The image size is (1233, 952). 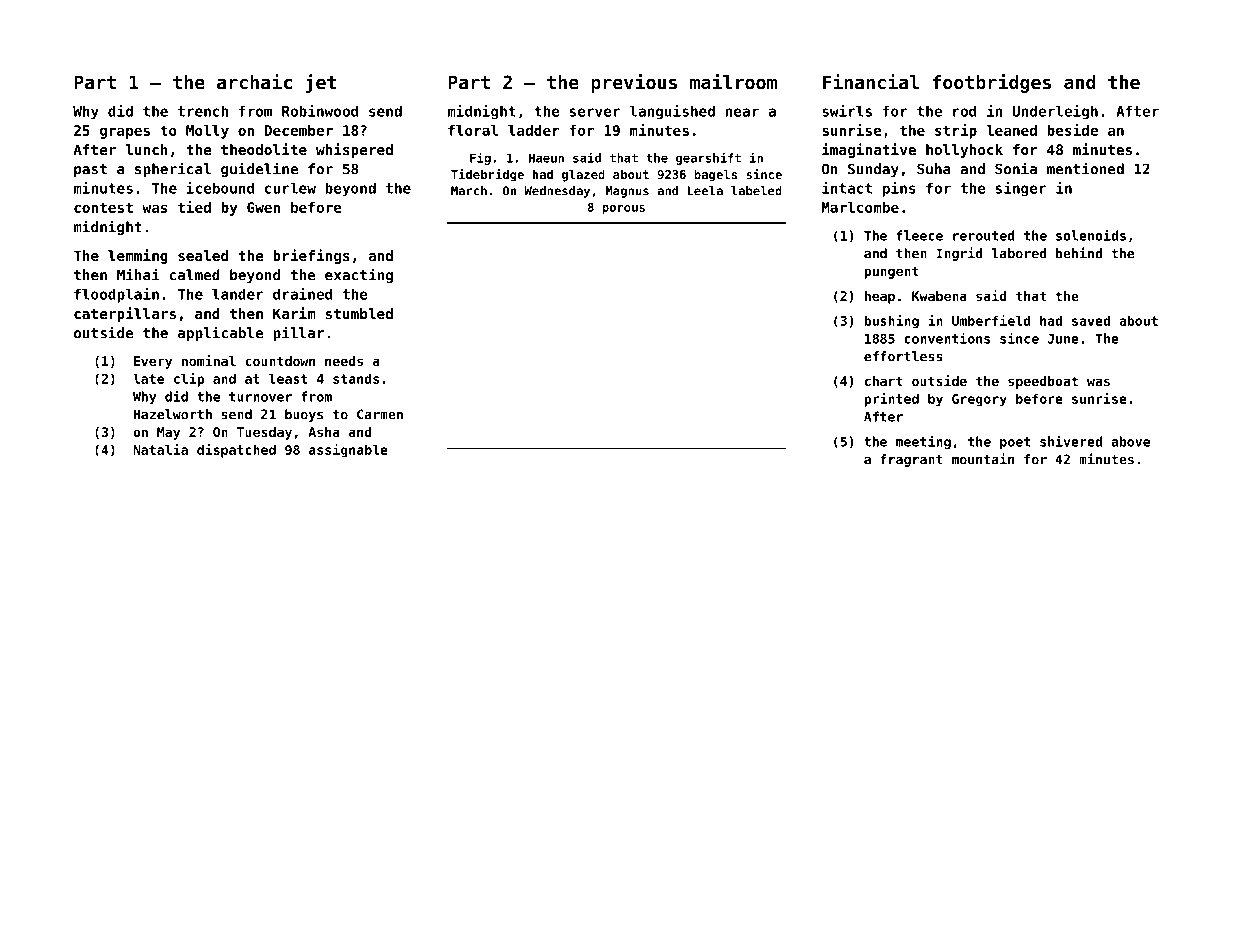 What do you see at coordinates (1091, 235) in the screenshot?
I see `solenoids` at bounding box center [1091, 235].
